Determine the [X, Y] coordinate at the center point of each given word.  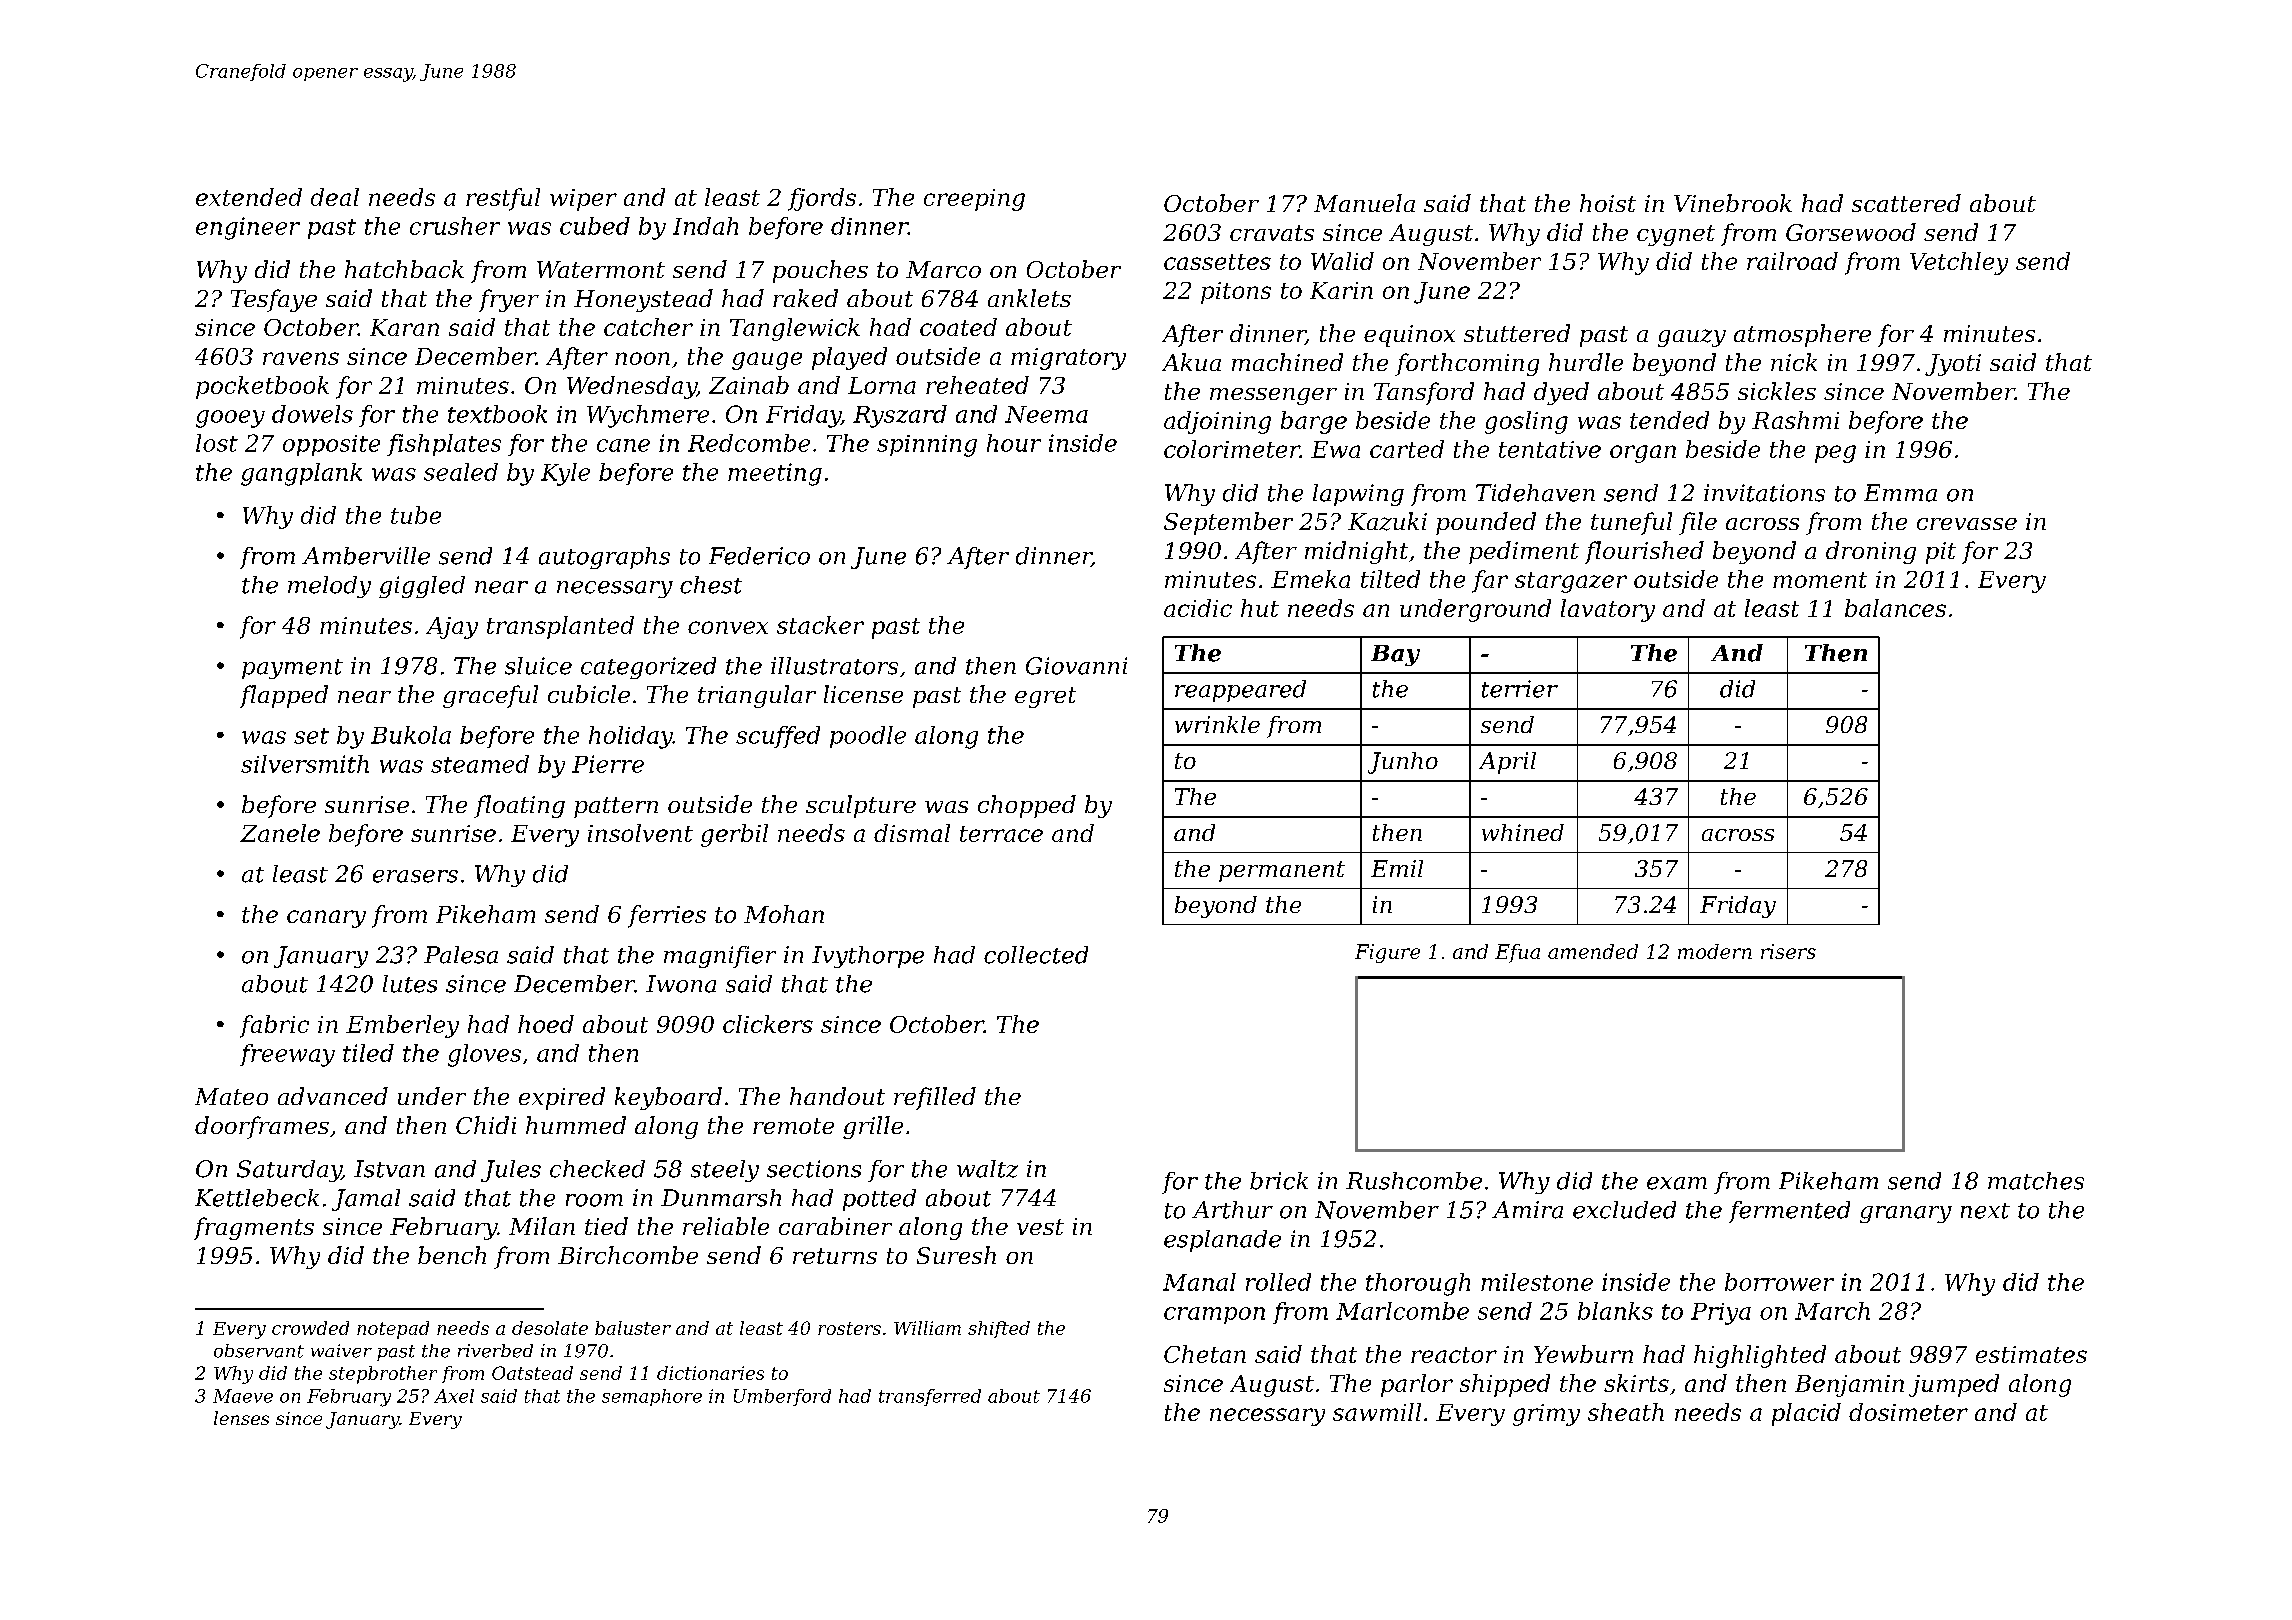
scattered [1906, 203]
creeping [974, 200]
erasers [415, 876]
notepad [393, 1330]
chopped [1027, 806]
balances [1895, 608]
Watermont [601, 269]
